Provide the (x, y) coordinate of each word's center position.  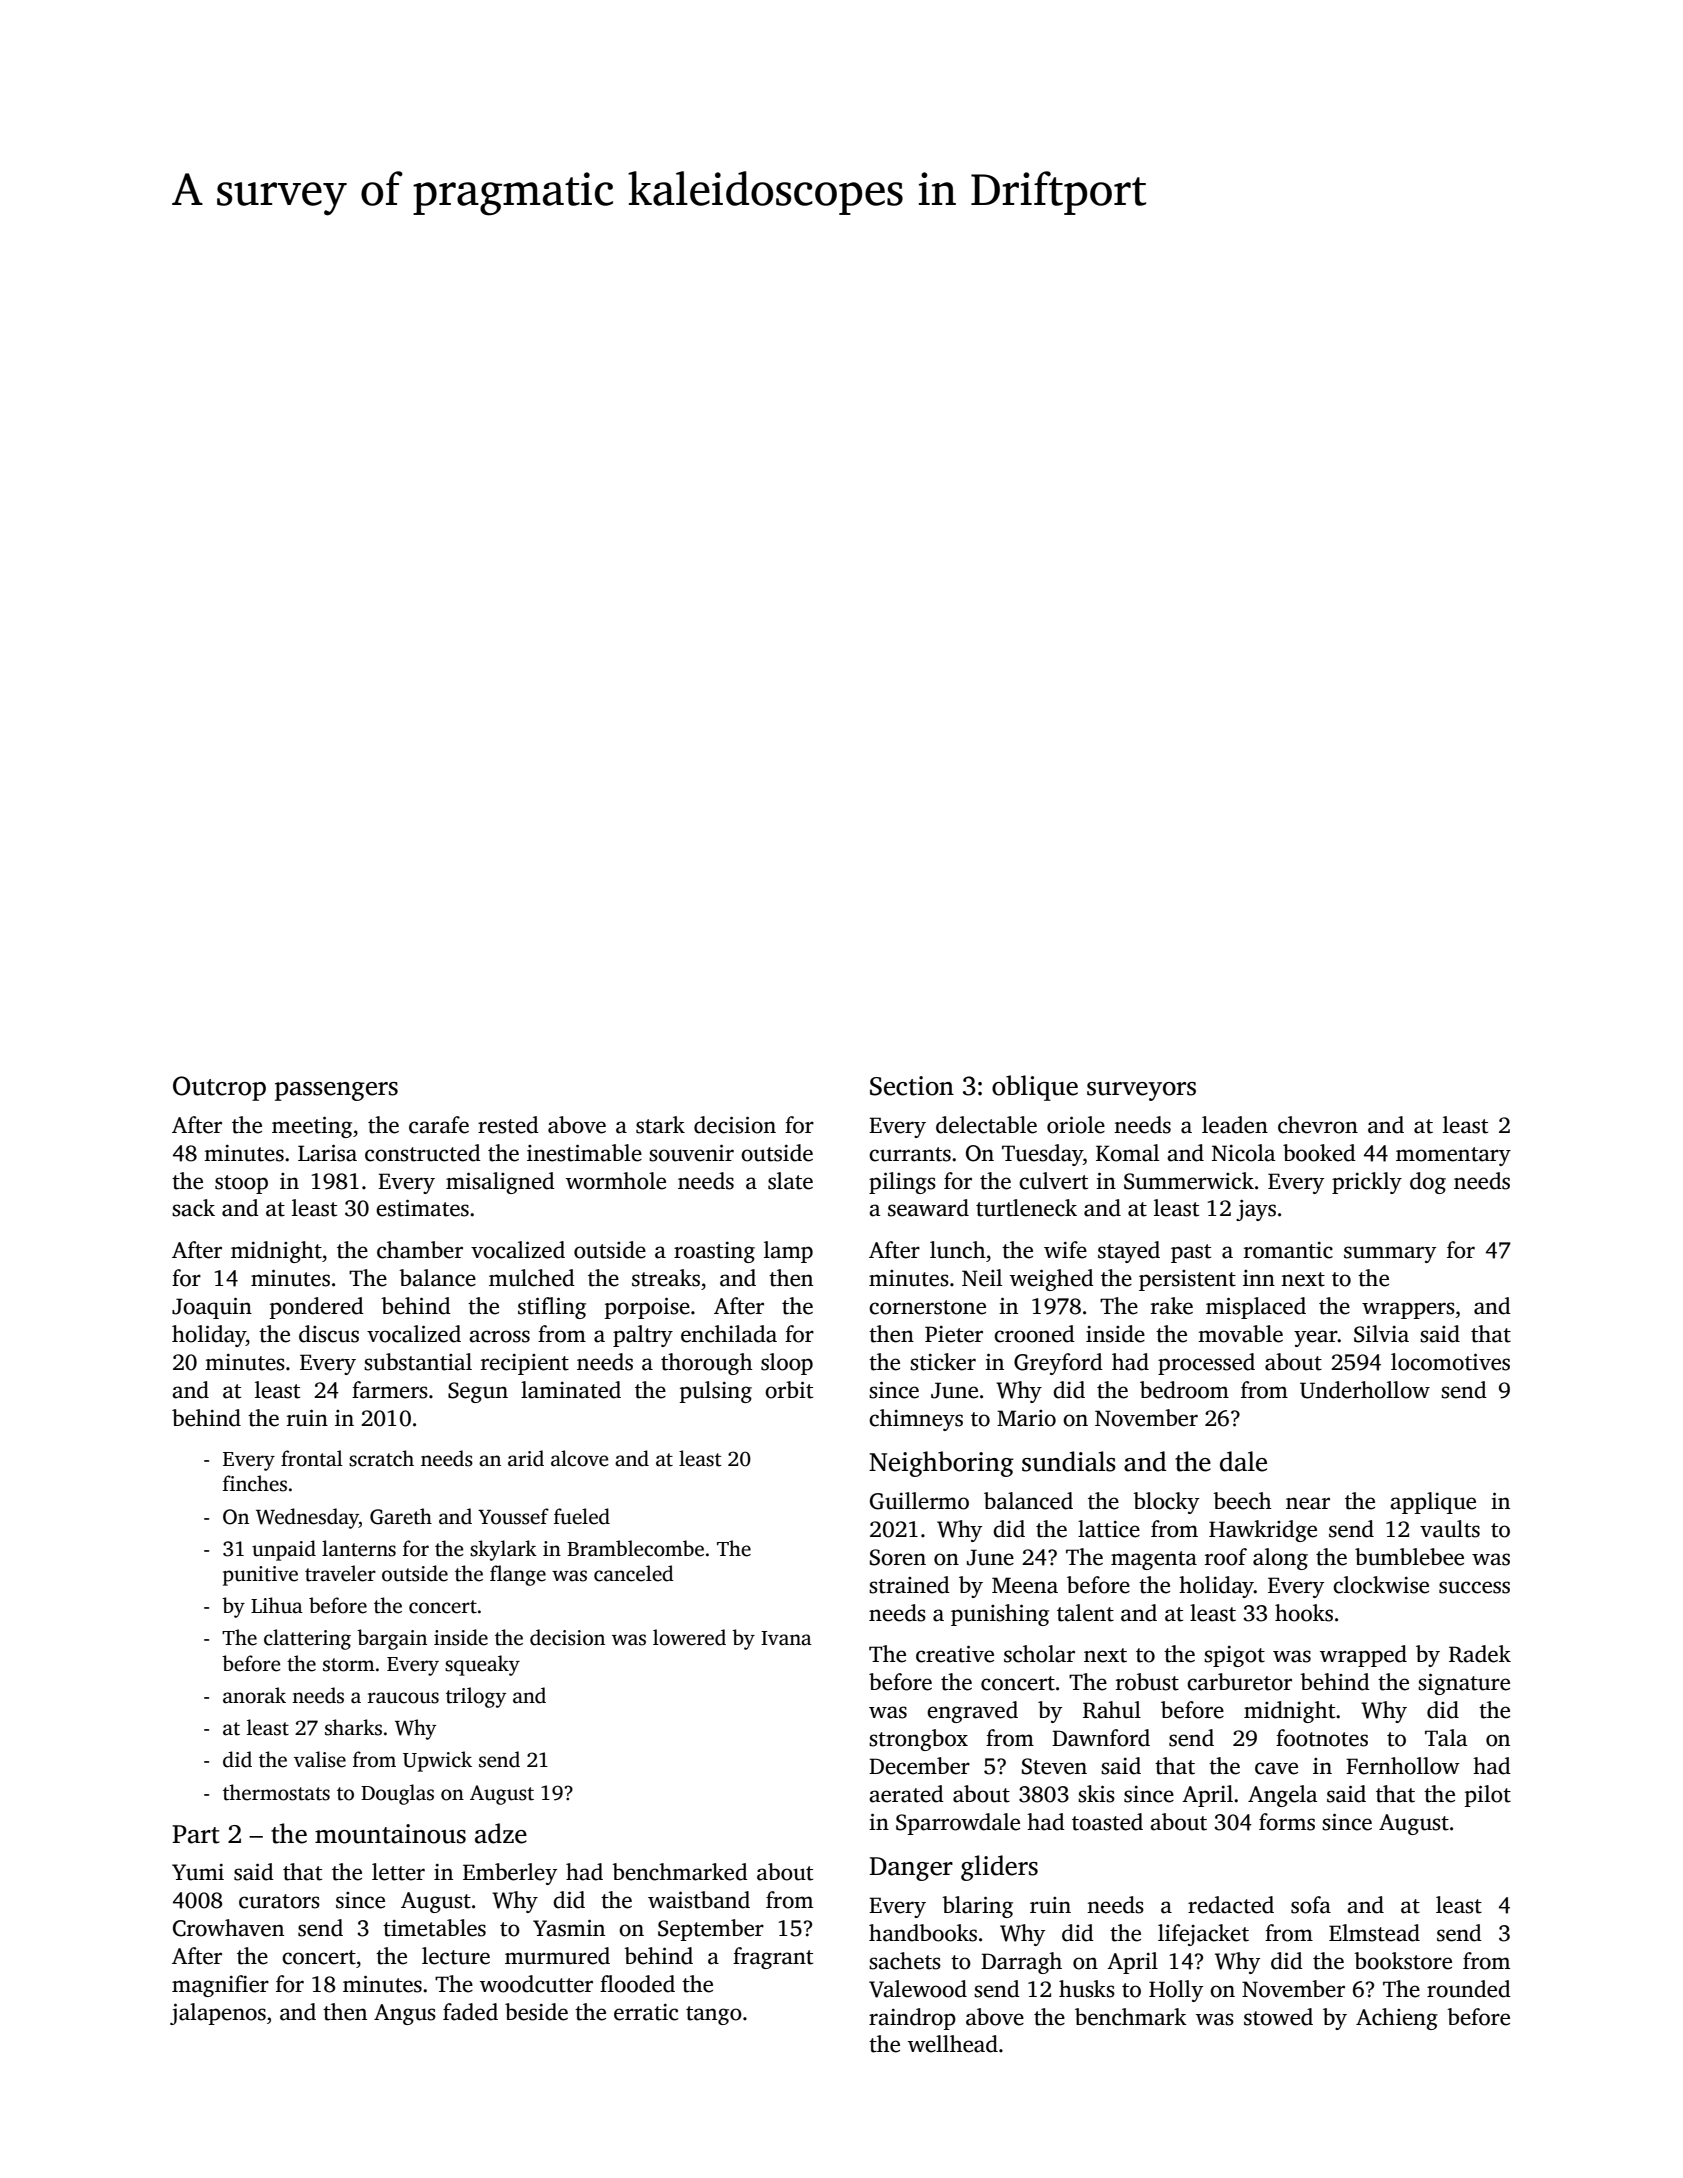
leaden (1235, 1125)
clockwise (1381, 1585)
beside (536, 2012)
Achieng (1397, 2019)
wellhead (953, 2044)
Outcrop (219, 1088)
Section (912, 1086)
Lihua (277, 1605)
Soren (898, 1557)
